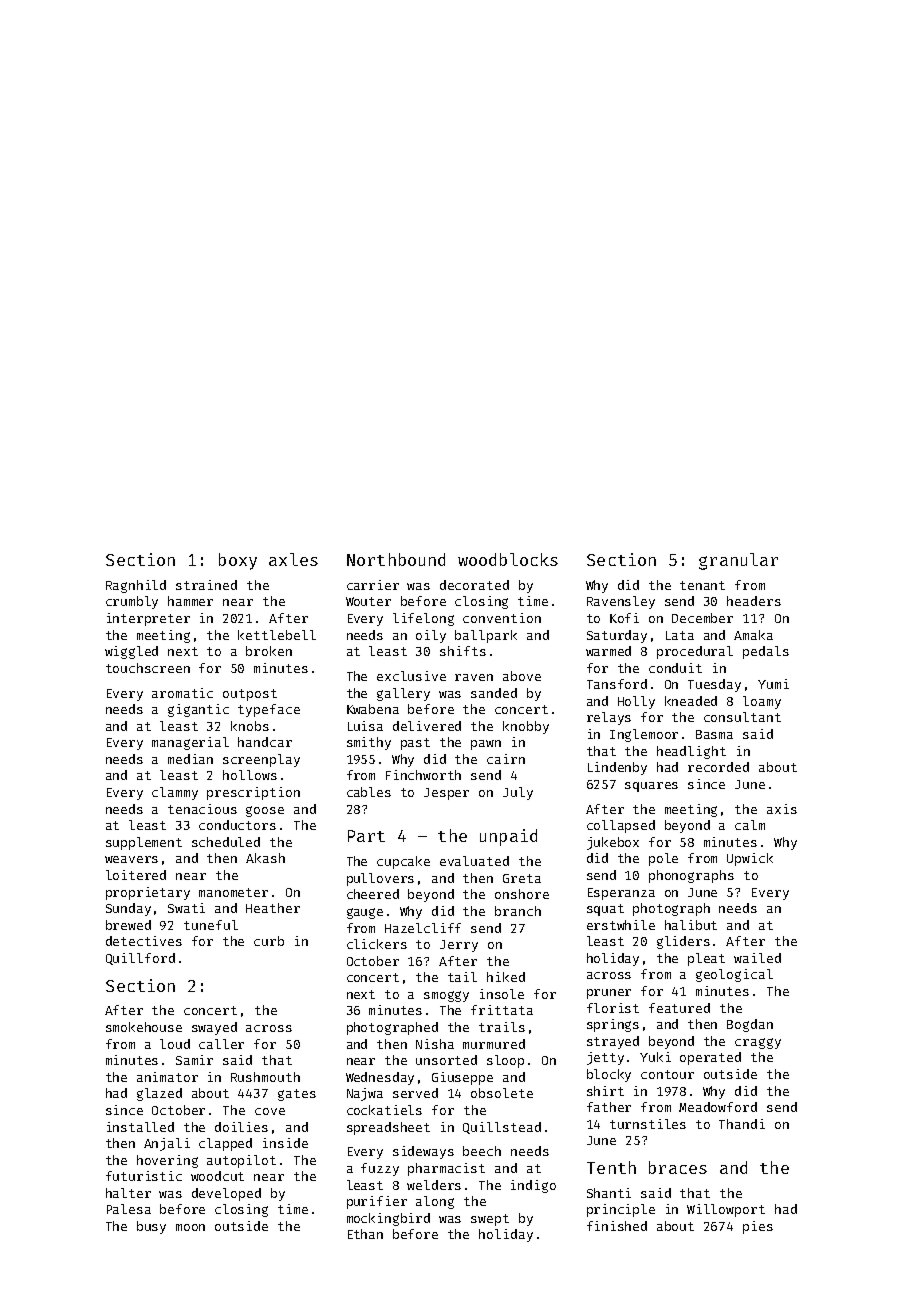 Image resolution: width=908 pixels, height=1316 pixels. What do you see at coordinates (782, 809) in the page?
I see `axis` at bounding box center [782, 809].
